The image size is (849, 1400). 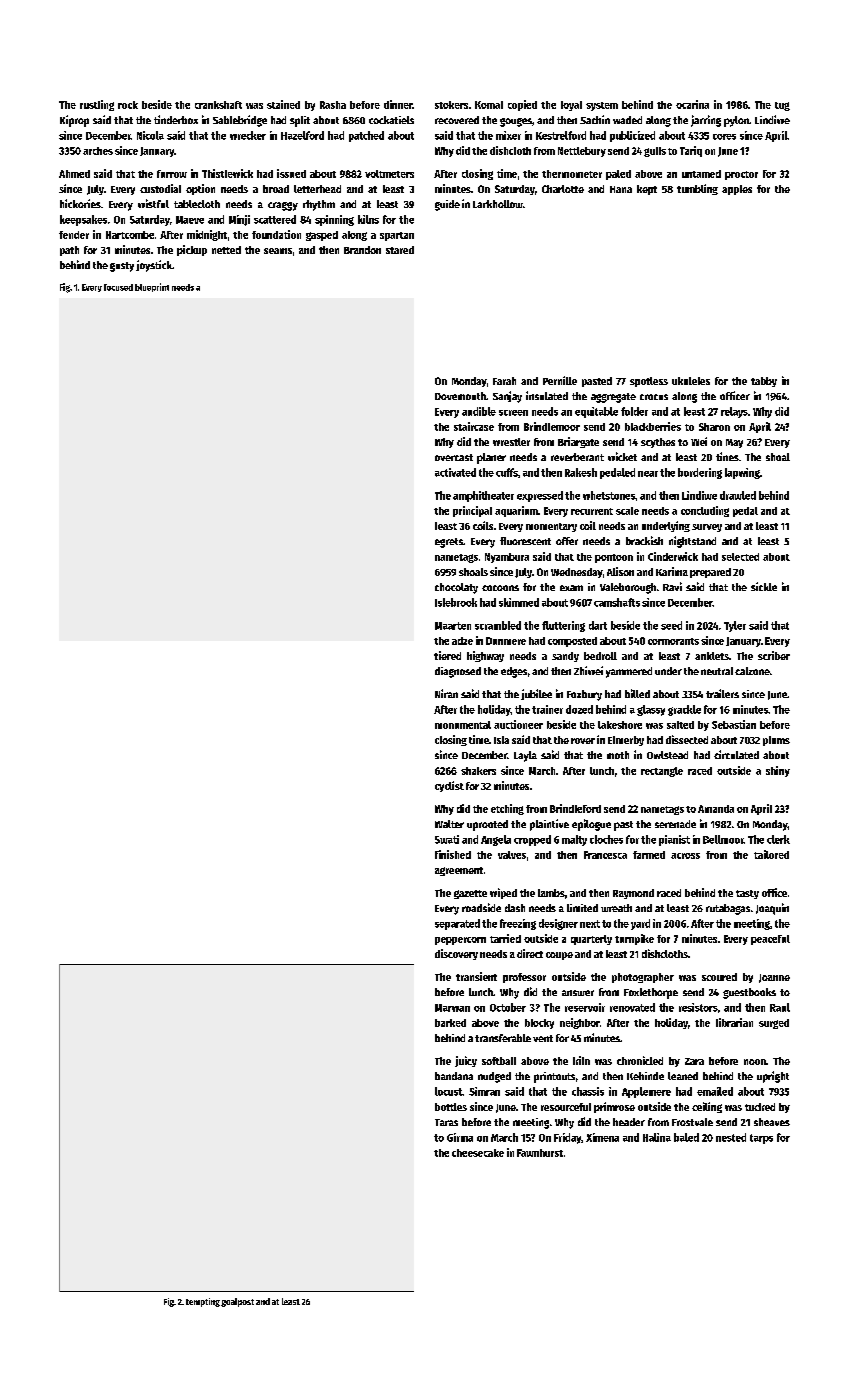 I want to click on patched, so click(x=366, y=136).
